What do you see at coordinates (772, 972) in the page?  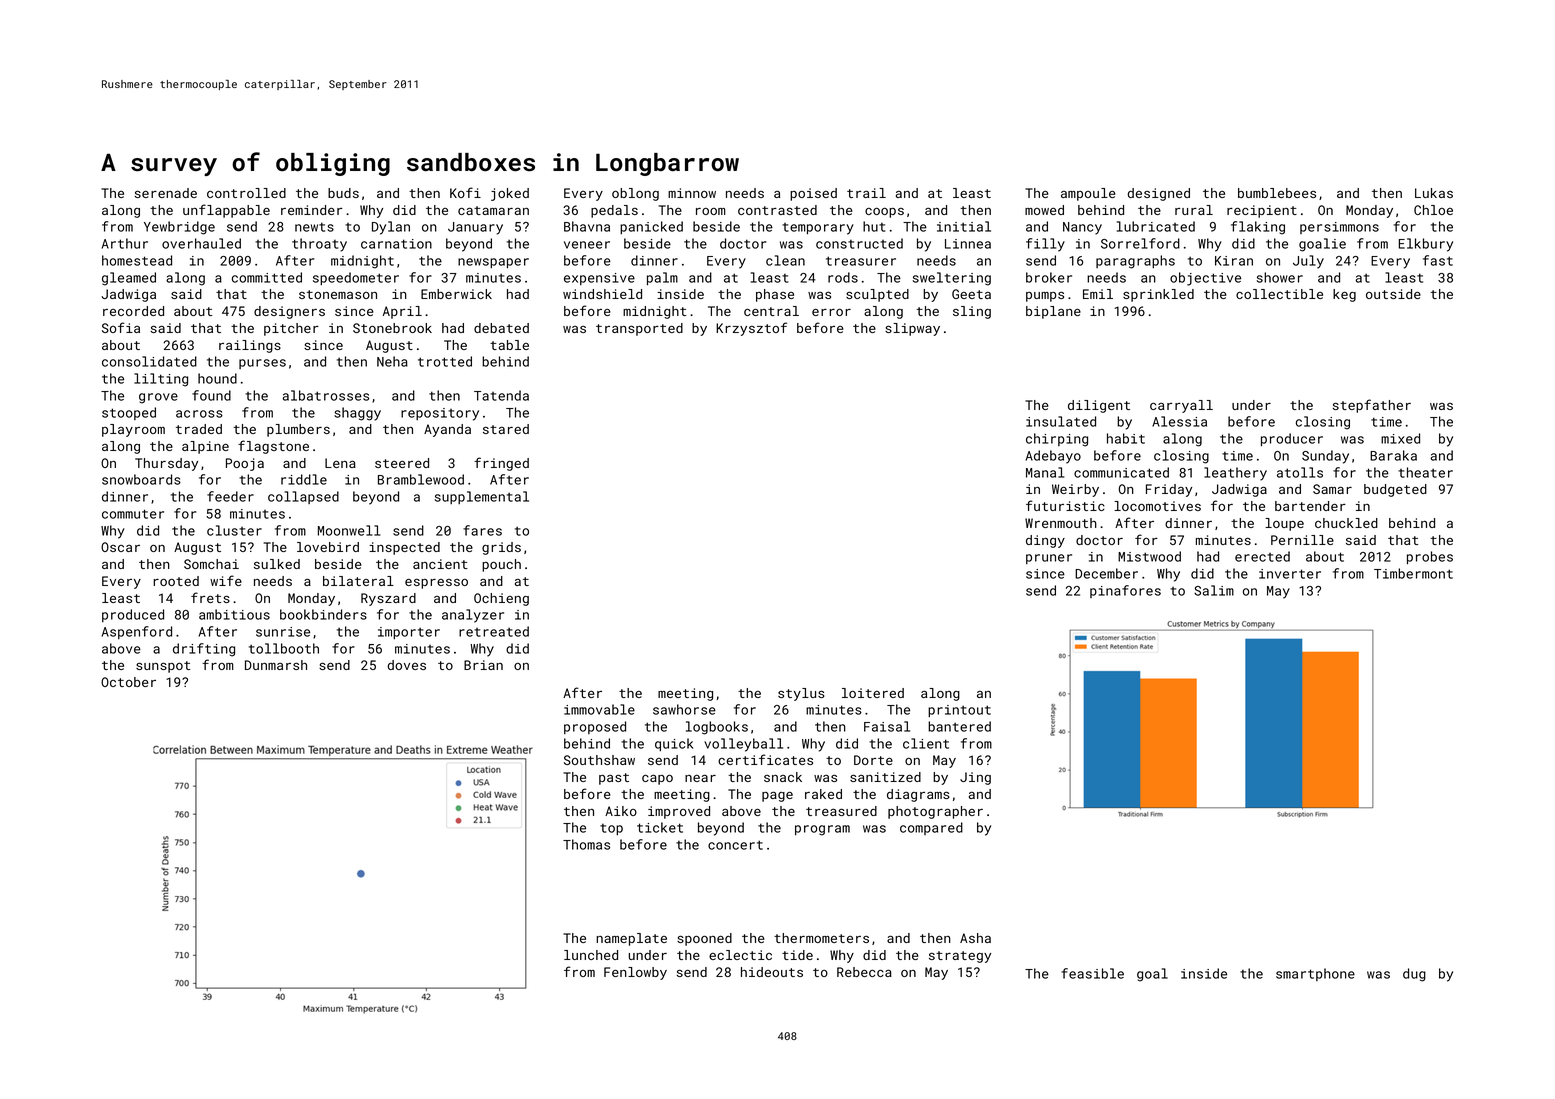 I see `hideouts` at bounding box center [772, 972].
